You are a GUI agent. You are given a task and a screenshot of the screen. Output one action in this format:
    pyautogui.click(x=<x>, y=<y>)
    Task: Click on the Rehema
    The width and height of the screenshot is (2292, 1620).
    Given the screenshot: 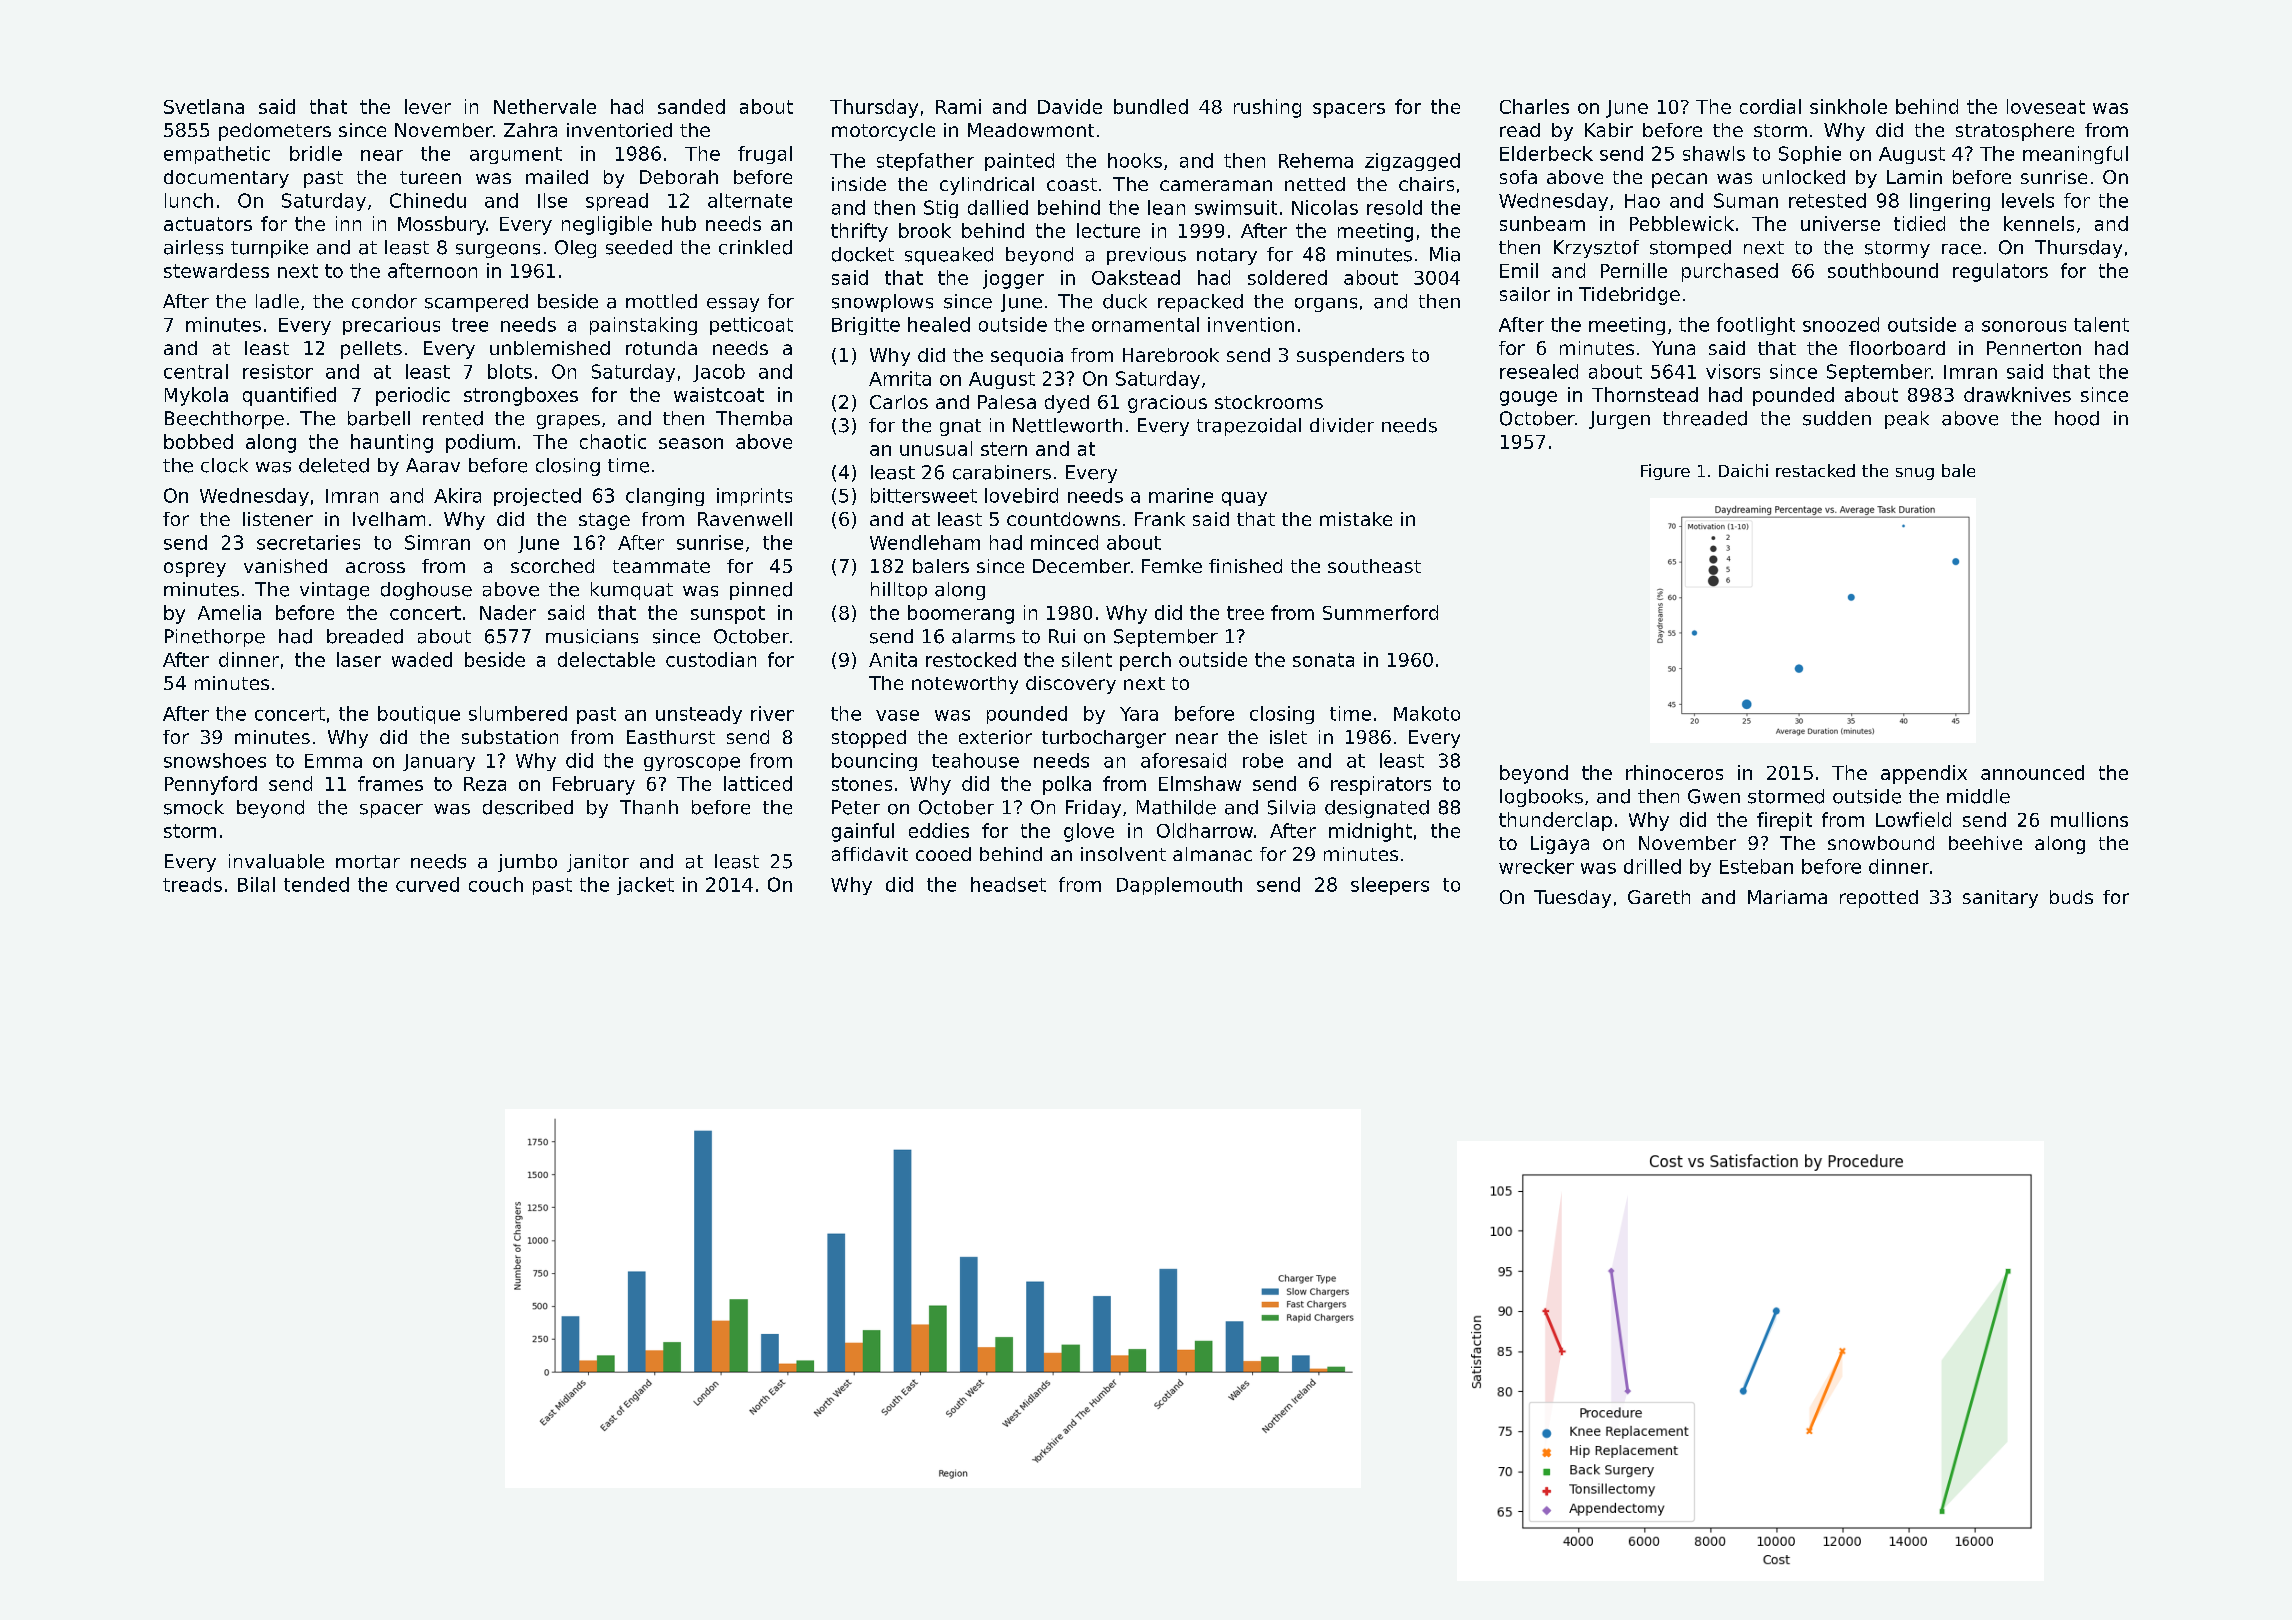 What is the action you would take?
    pyautogui.click(x=1316, y=160)
